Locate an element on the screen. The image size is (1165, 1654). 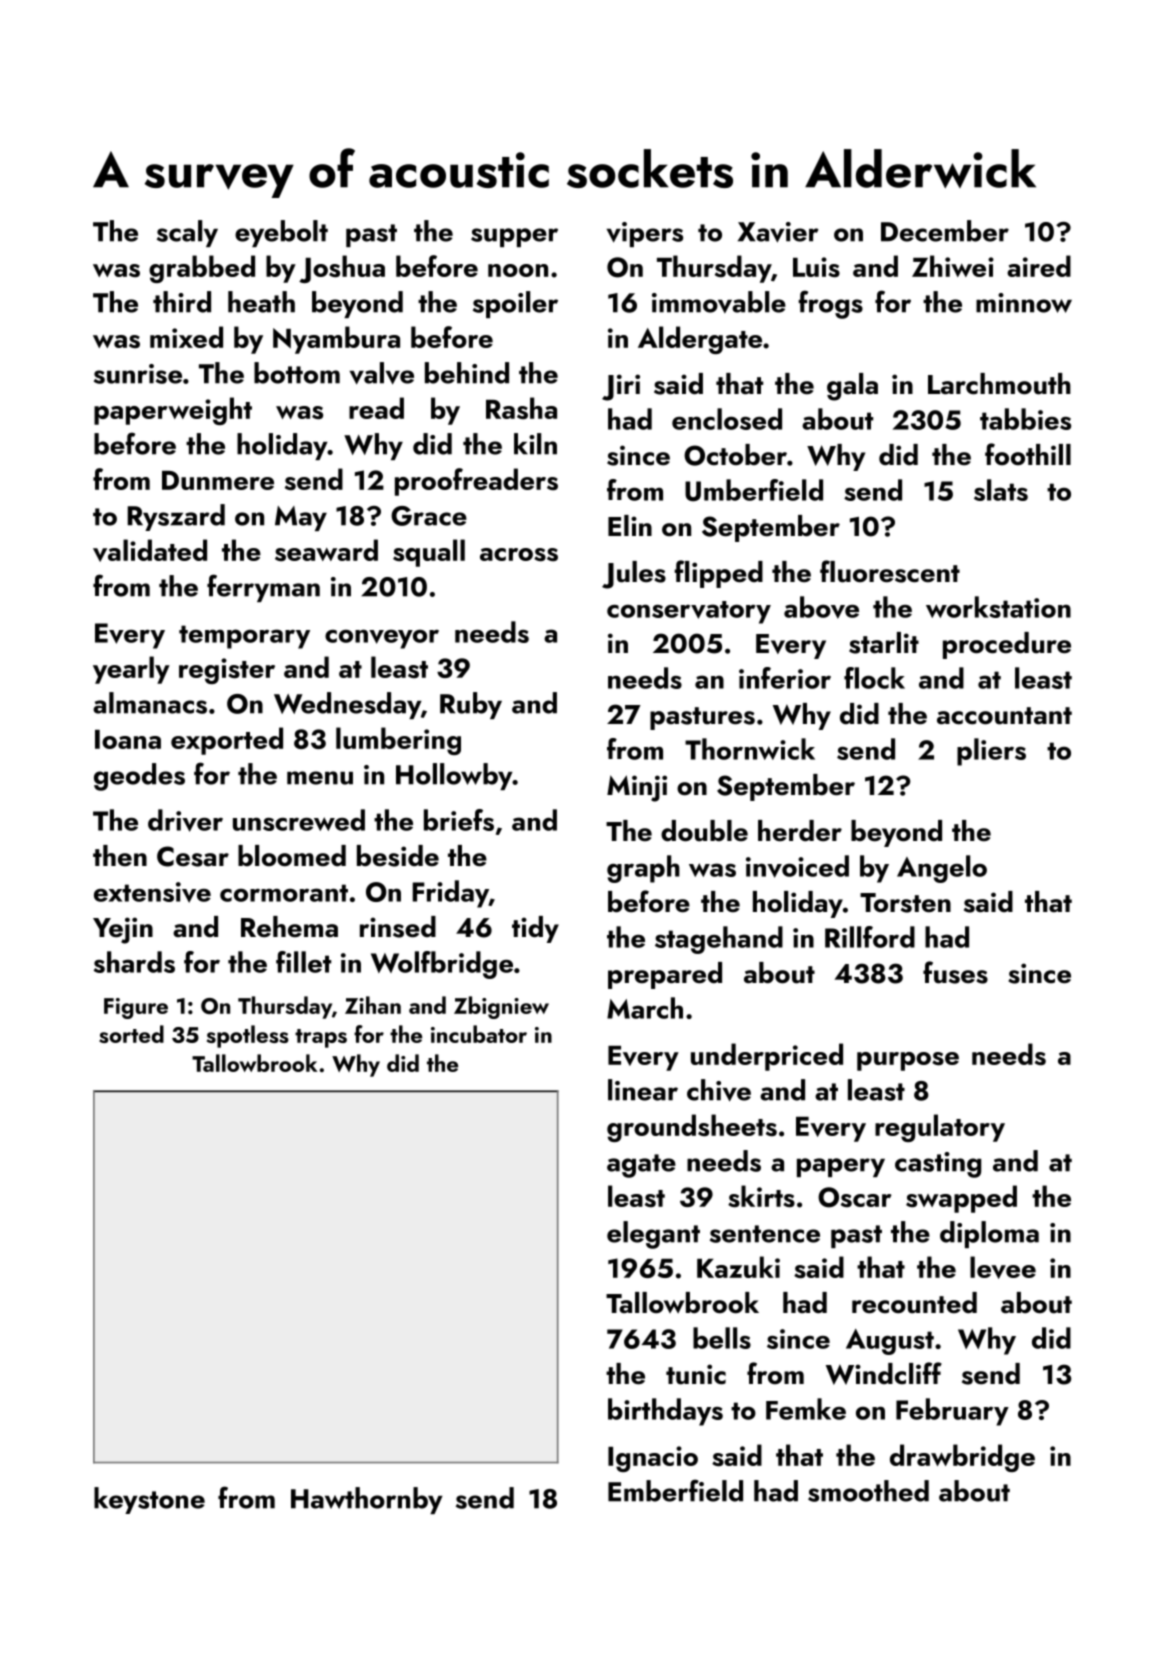
Ignacio is located at coordinates (653, 1459).
